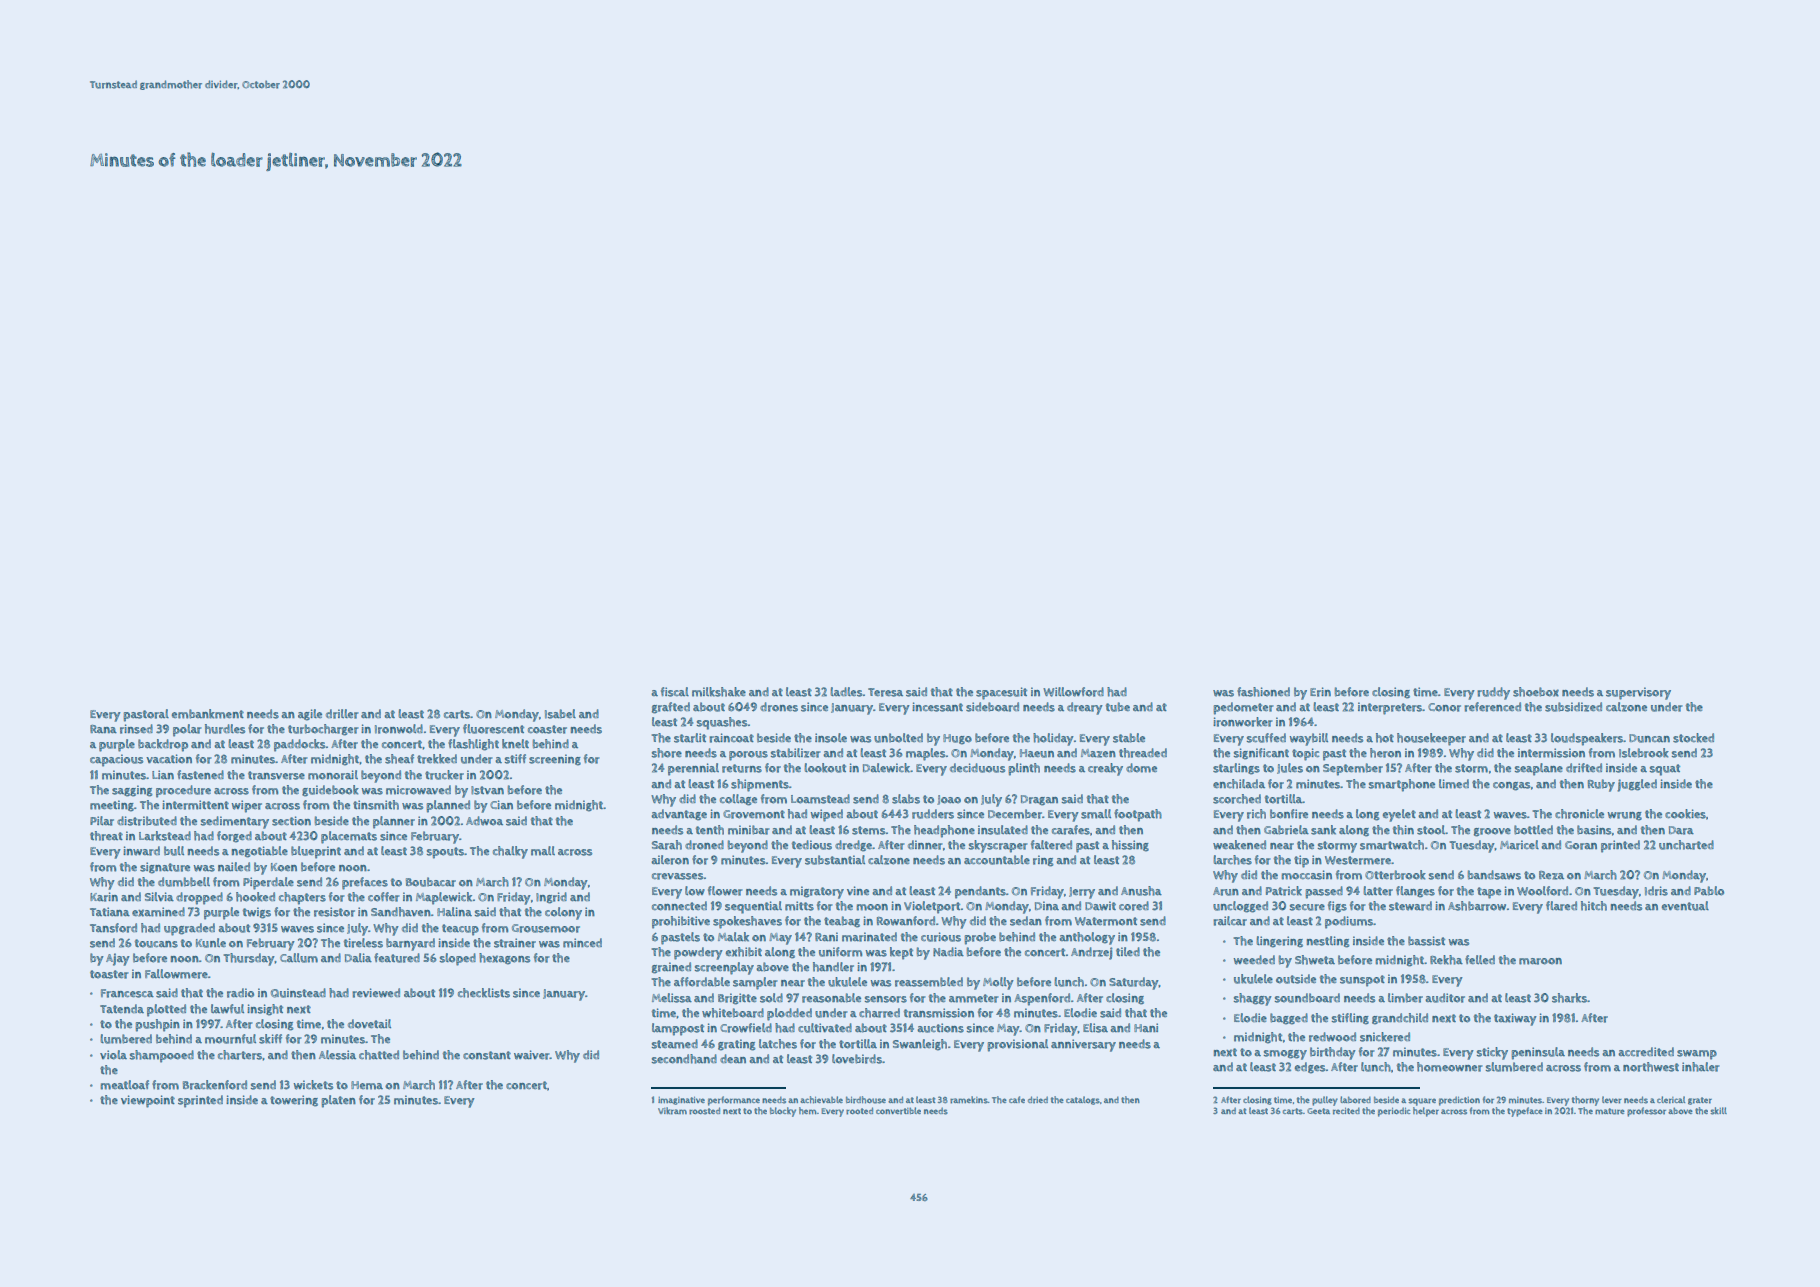 The image size is (1820, 1287). What do you see at coordinates (744, 952) in the document?
I see `exhibit` at bounding box center [744, 952].
